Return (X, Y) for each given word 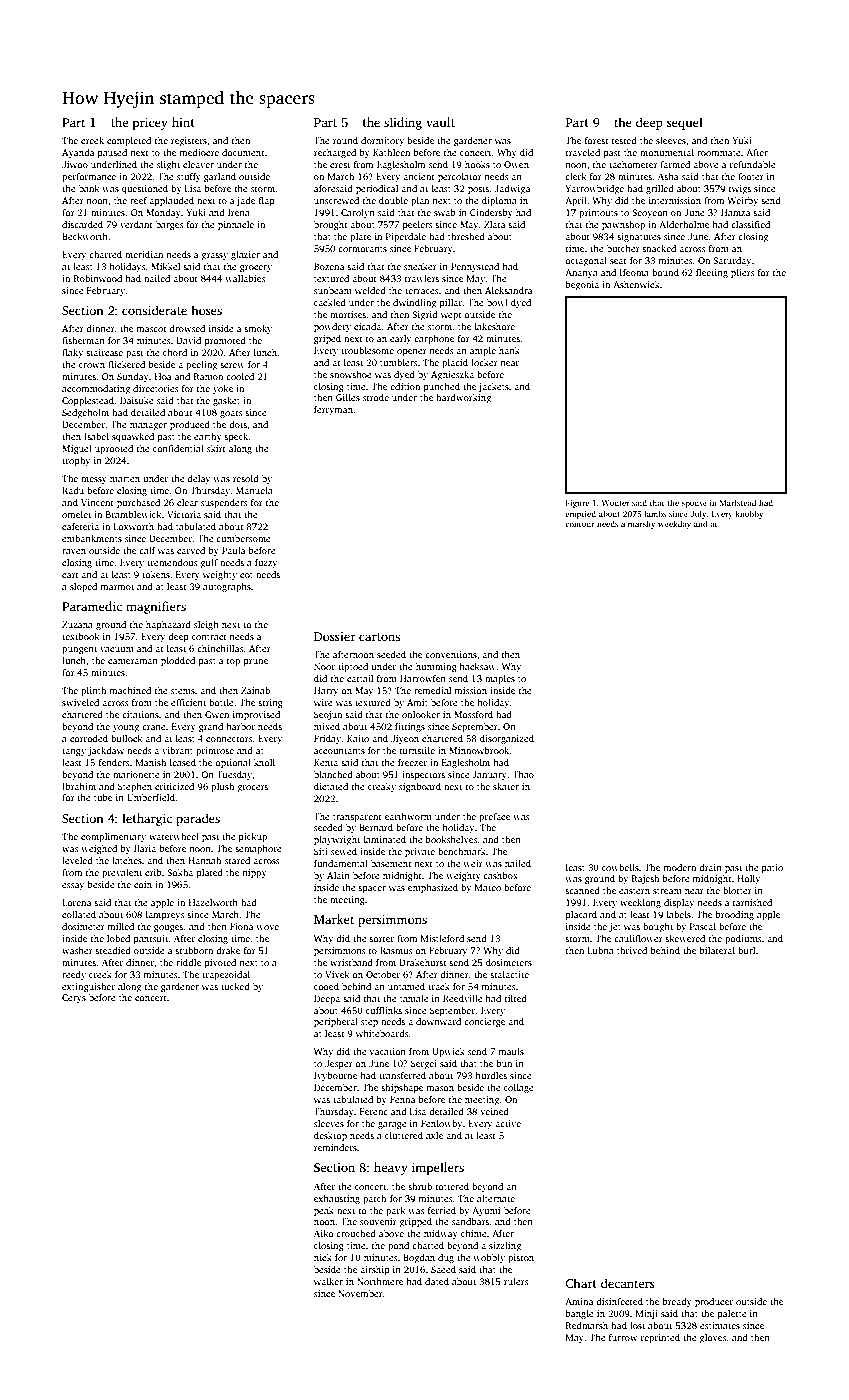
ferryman (333, 410)
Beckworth (85, 236)
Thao (523, 774)
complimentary (113, 837)
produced (190, 425)
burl (746, 950)
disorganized (507, 739)
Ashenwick (636, 284)
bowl (497, 302)
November (360, 1293)
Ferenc (374, 1111)
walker (328, 1281)
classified (750, 224)
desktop (330, 1136)
